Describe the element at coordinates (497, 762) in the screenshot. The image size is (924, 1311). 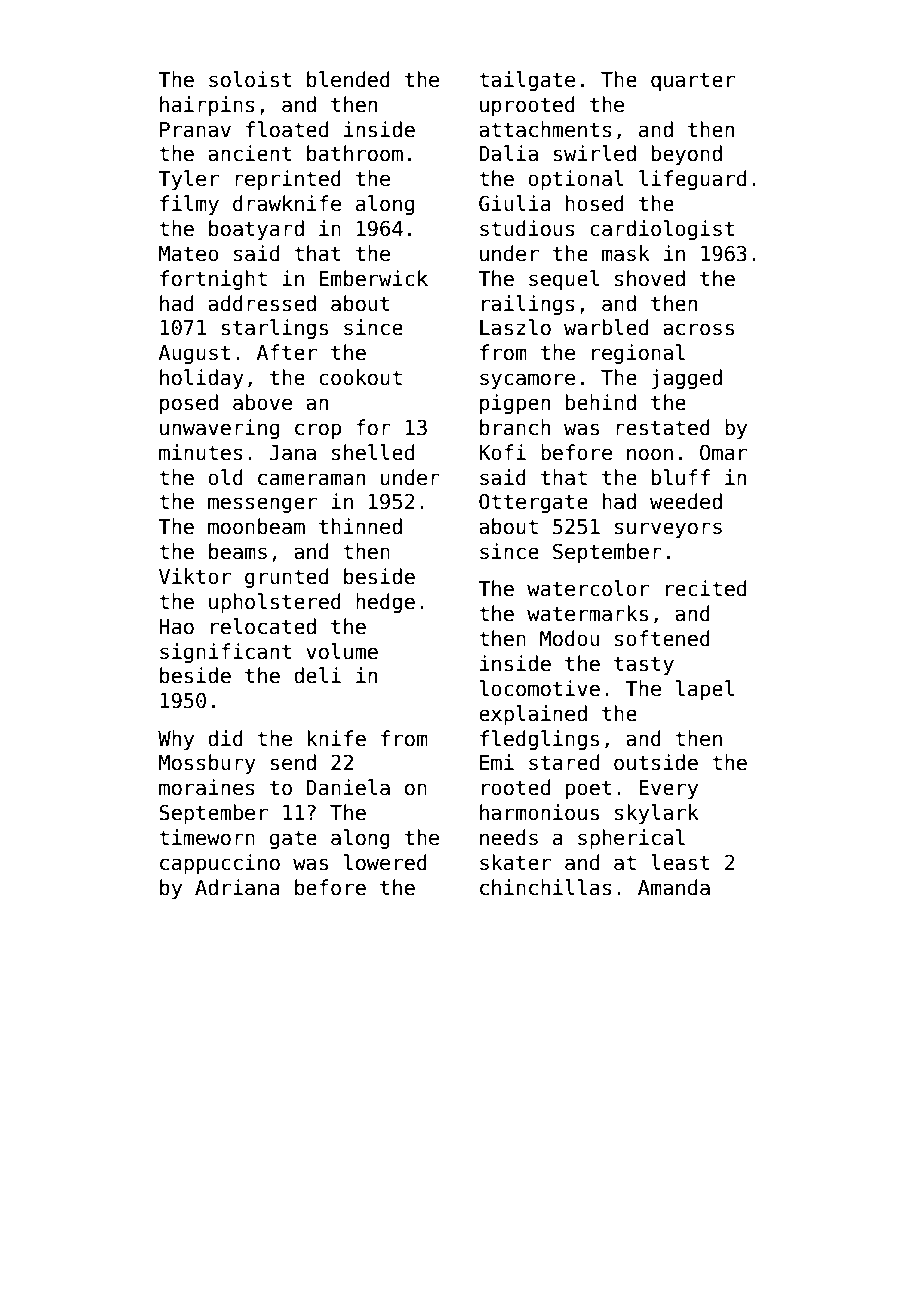
I see `Emi` at that location.
